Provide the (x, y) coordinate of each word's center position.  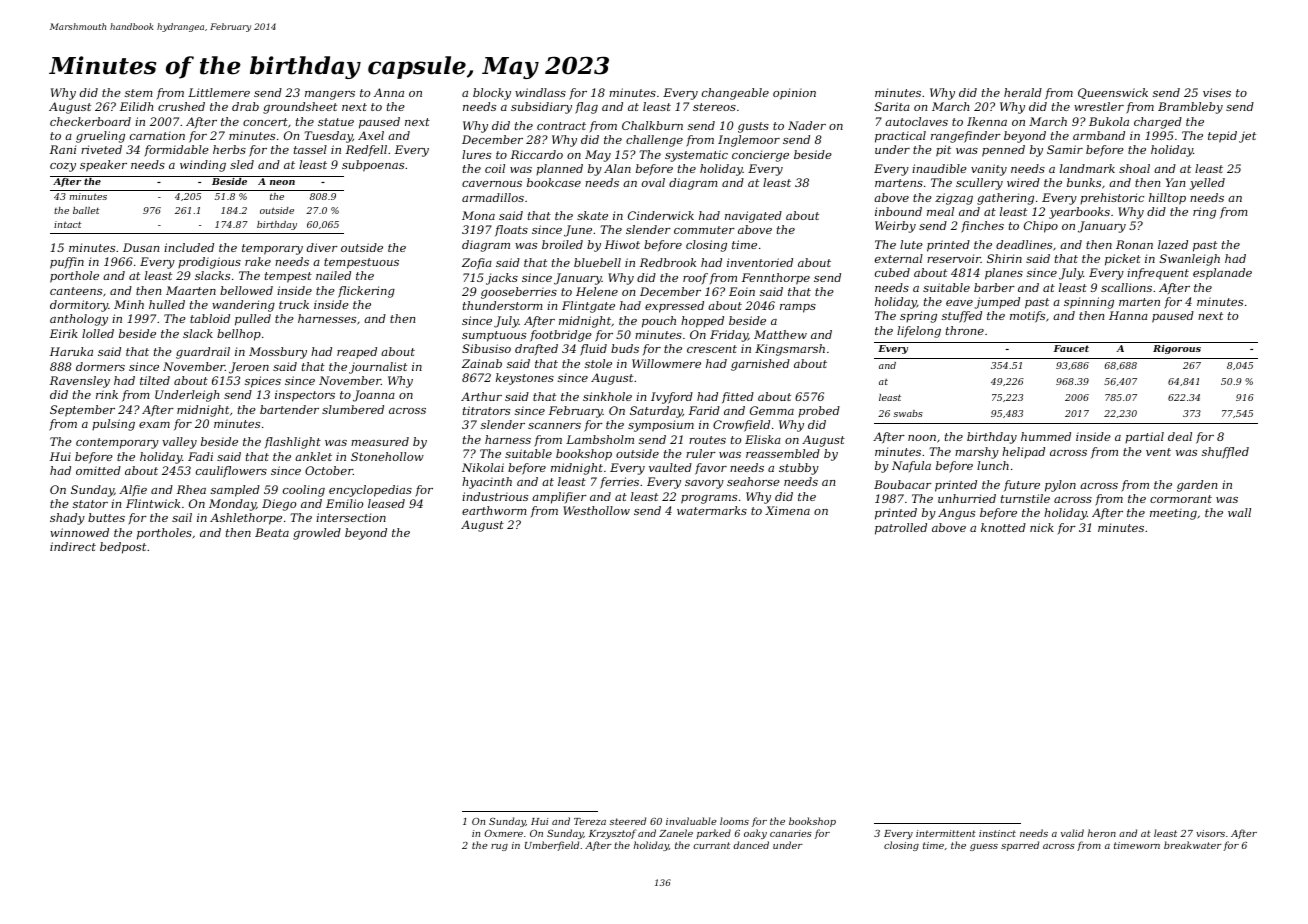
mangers (330, 95)
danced (751, 845)
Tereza (590, 821)
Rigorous (1177, 349)
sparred (1020, 846)
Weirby (895, 227)
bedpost (123, 548)
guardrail (203, 353)
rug (499, 847)
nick (1042, 527)
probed (819, 411)
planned (559, 169)
